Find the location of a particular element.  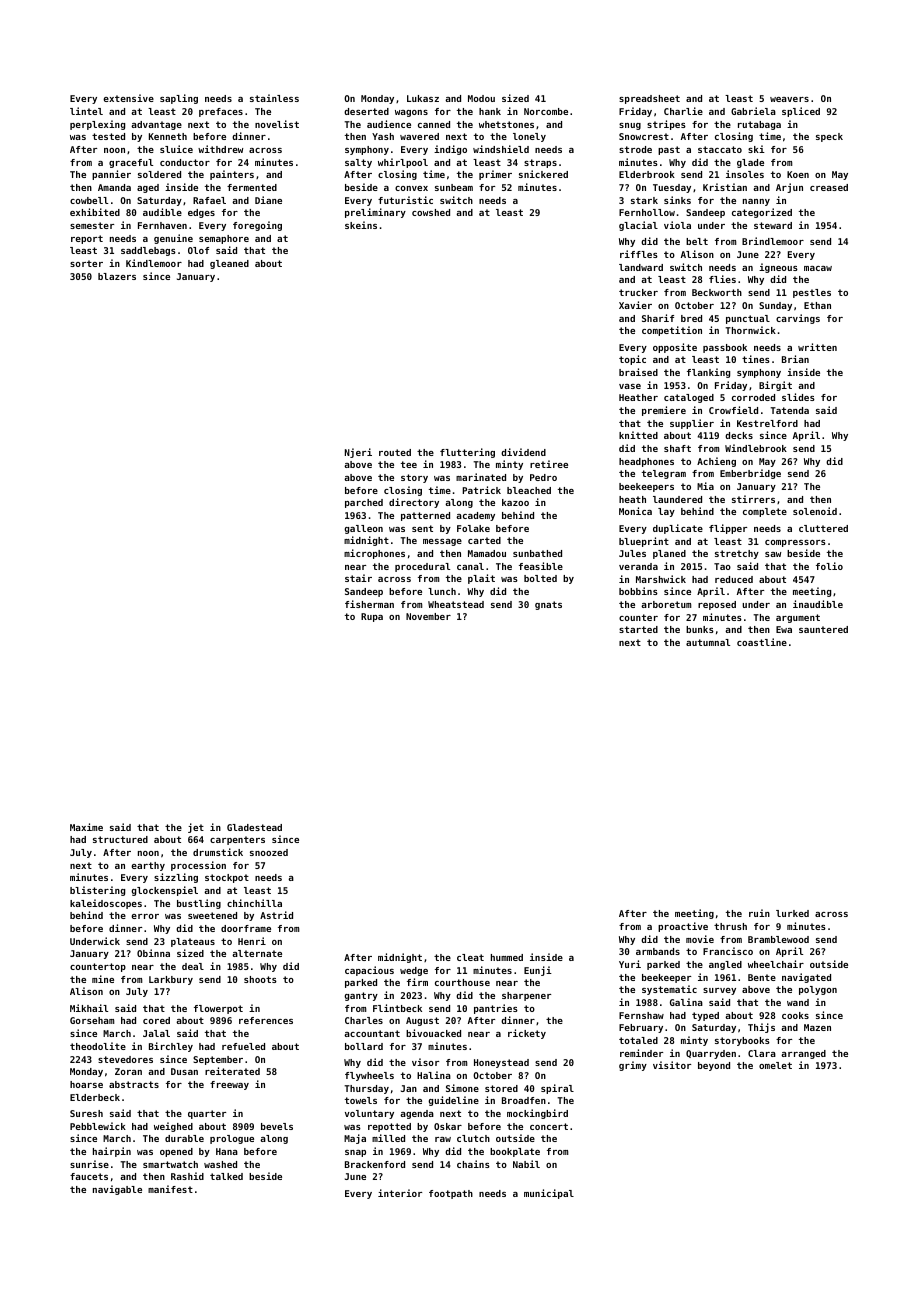

autumnal is located at coordinates (708, 642).
